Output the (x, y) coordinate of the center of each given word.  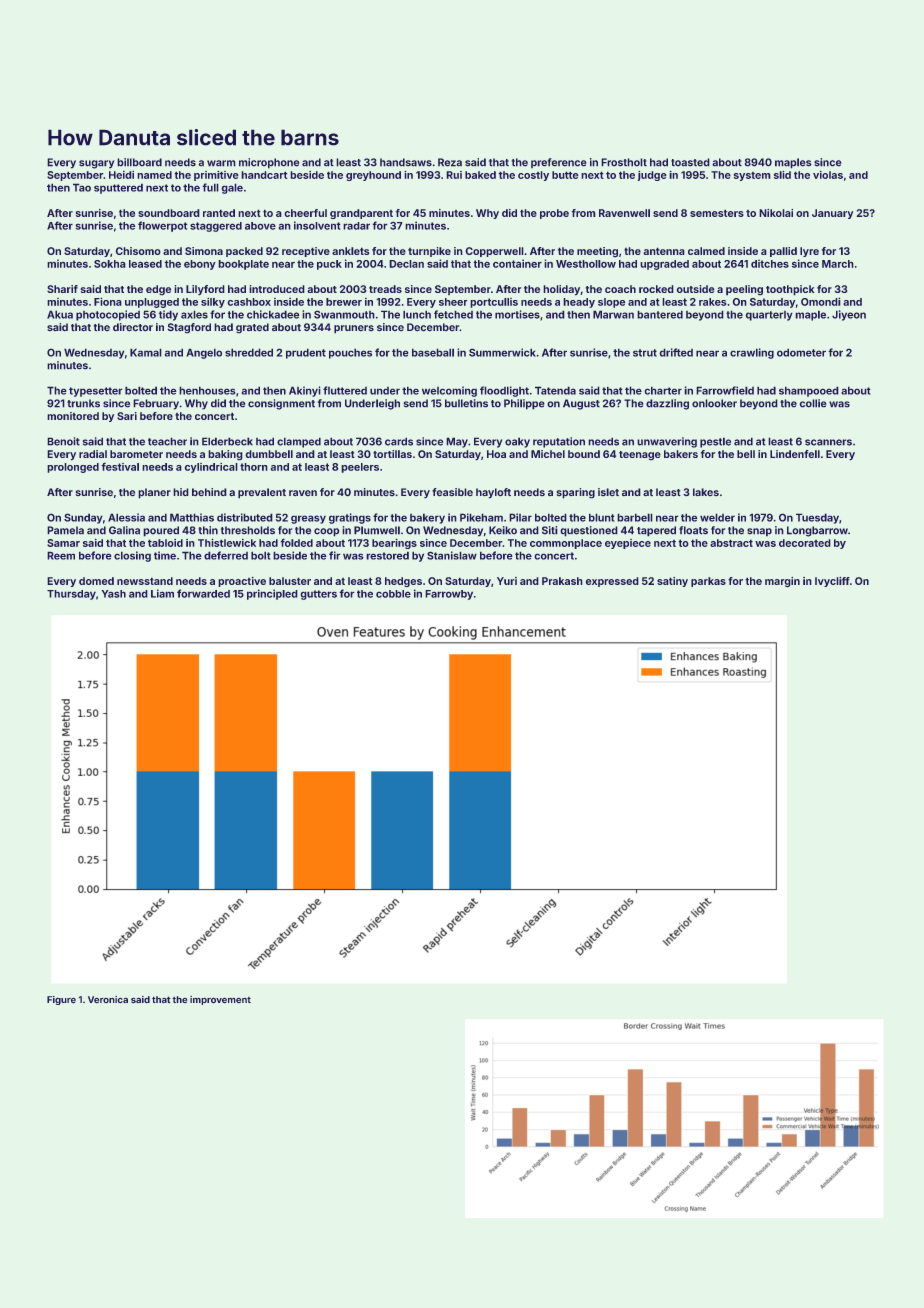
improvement (220, 1000)
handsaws (406, 162)
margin (782, 582)
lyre (809, 252)
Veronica (108, 999)
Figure (61, 1000)
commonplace (566, 544)
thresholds (248, 530)
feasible (452, 492)
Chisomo (138, 251)
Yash (114, 594)
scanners (828, 442)
